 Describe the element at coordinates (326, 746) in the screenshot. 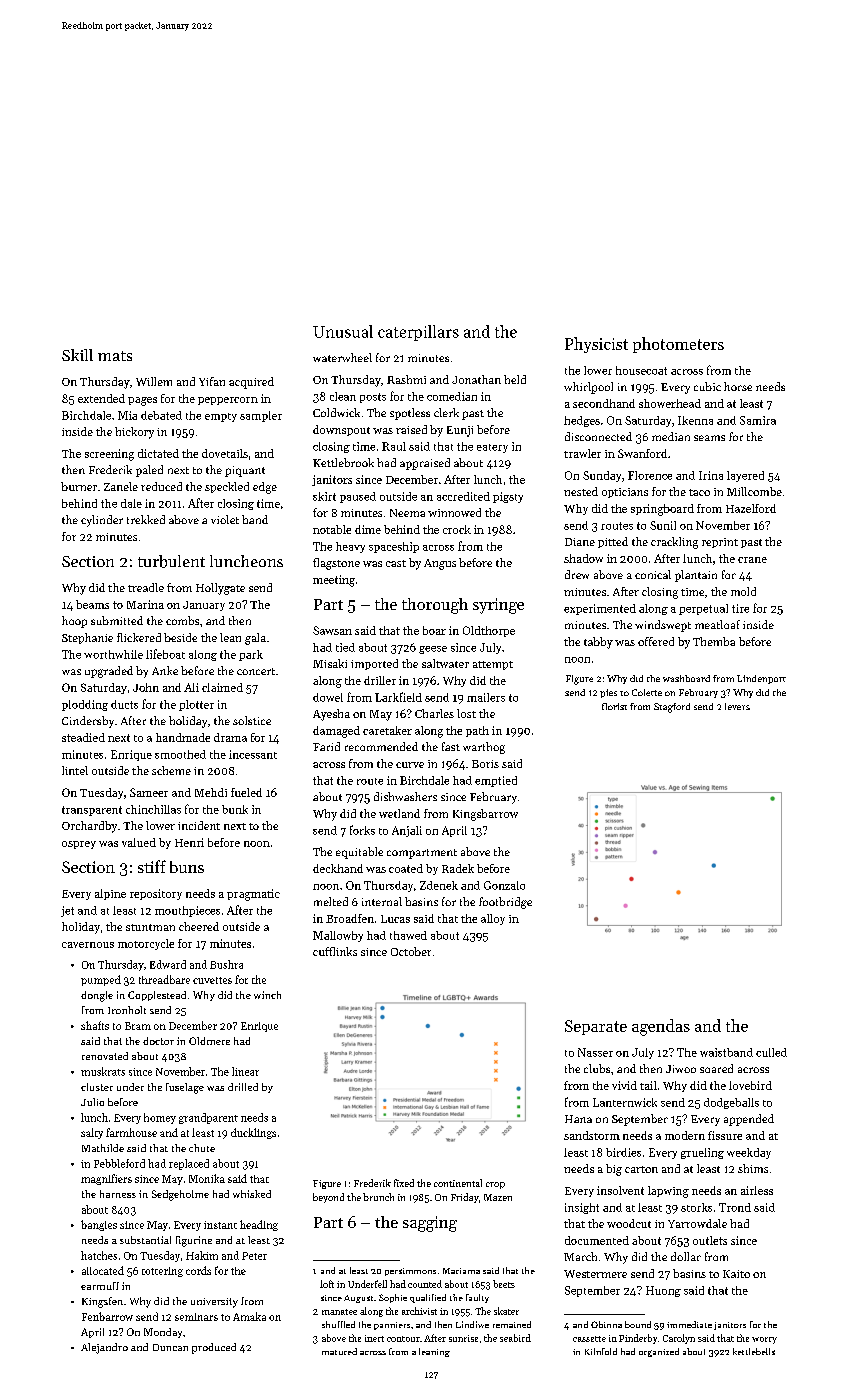

I see `Farid` at that location.
